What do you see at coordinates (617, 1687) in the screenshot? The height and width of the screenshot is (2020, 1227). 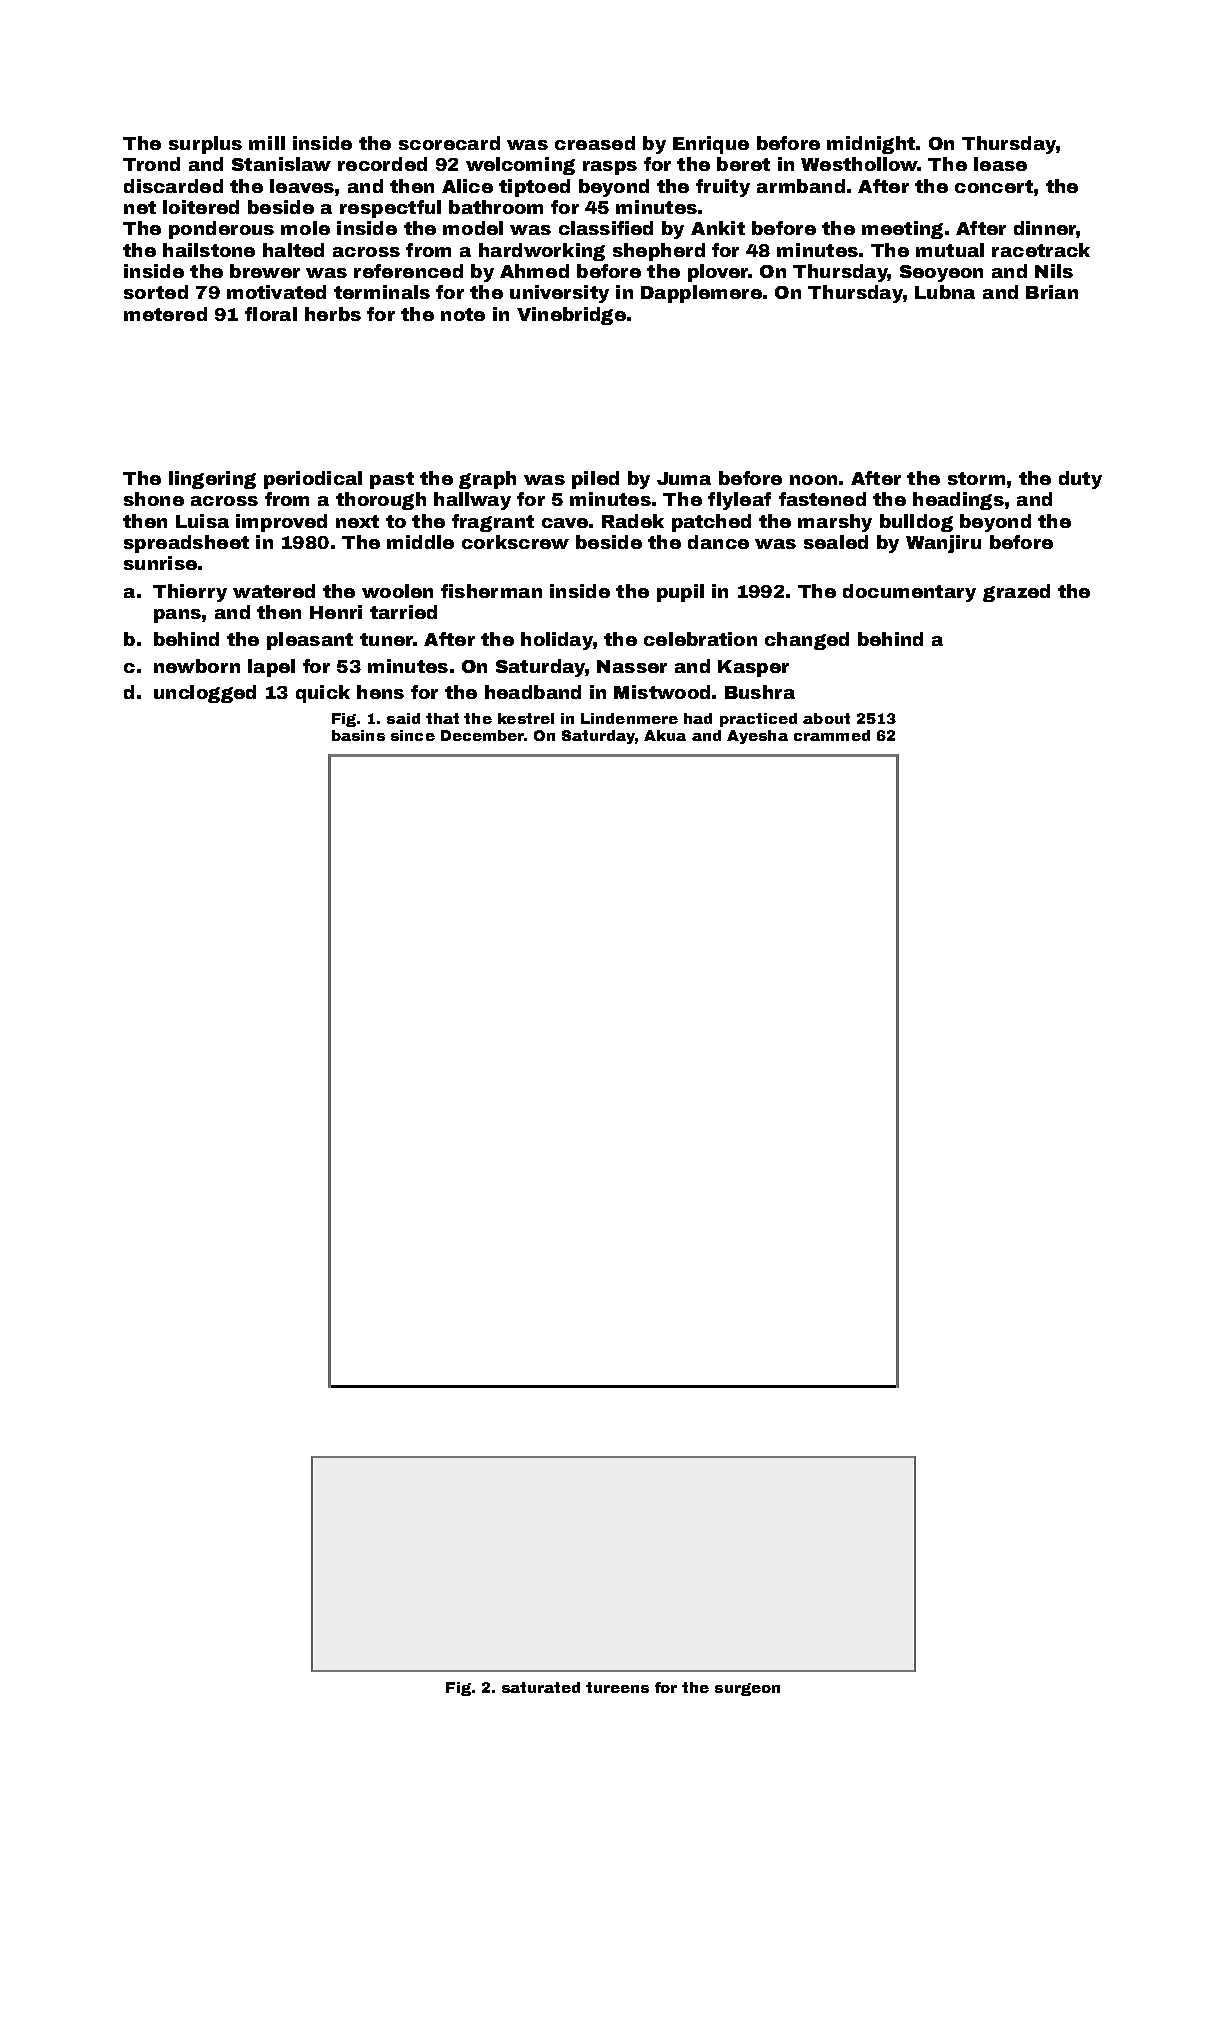 I see `tureens` at bounding box center [617, 1687].
